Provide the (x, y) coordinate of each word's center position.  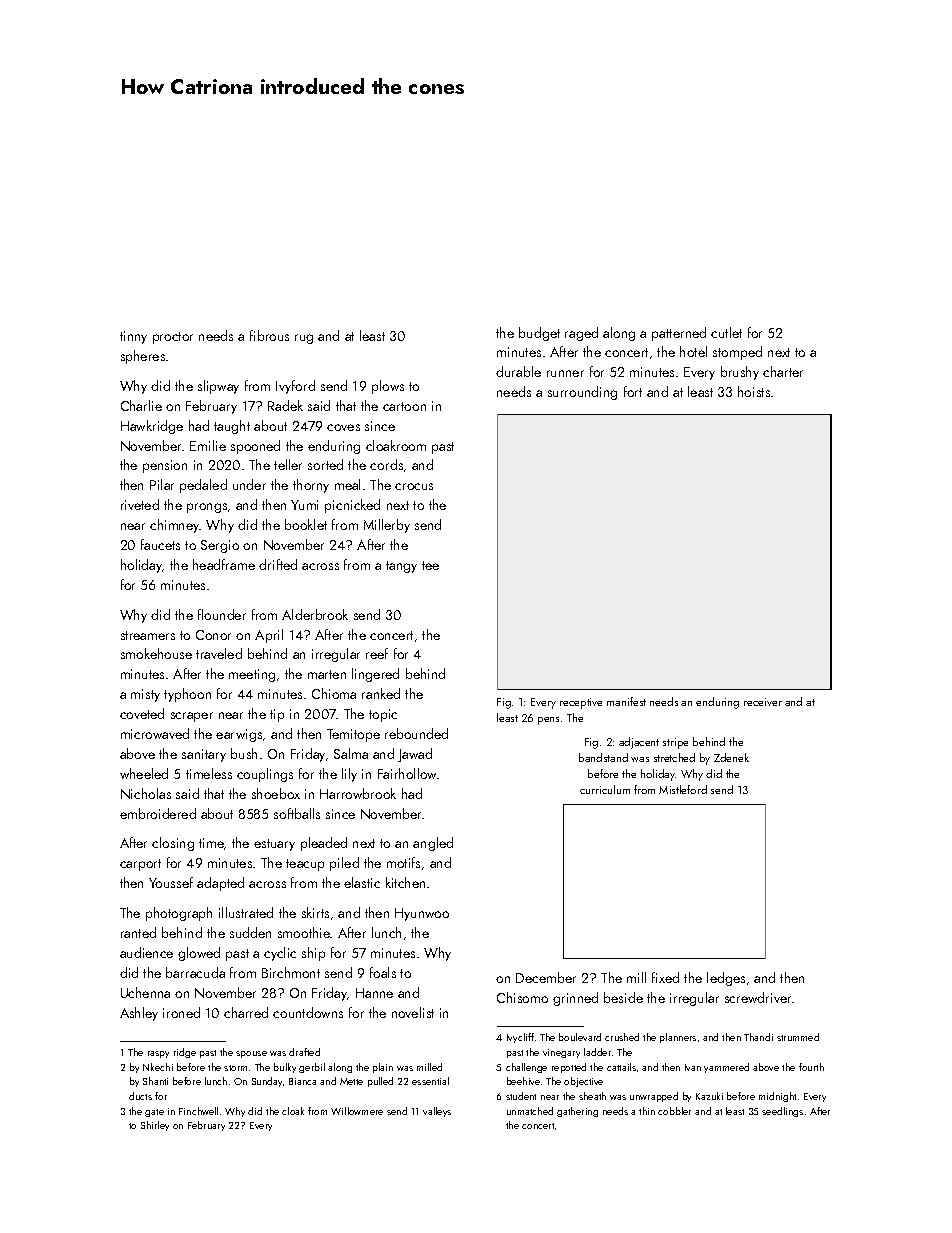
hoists (754, 391)
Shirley (155, 1126)
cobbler (674, 1111)
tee (430, 565)
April (269, 636)
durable (518, 371)
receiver (763, 702)
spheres (143, 357)
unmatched (530, 1111)
